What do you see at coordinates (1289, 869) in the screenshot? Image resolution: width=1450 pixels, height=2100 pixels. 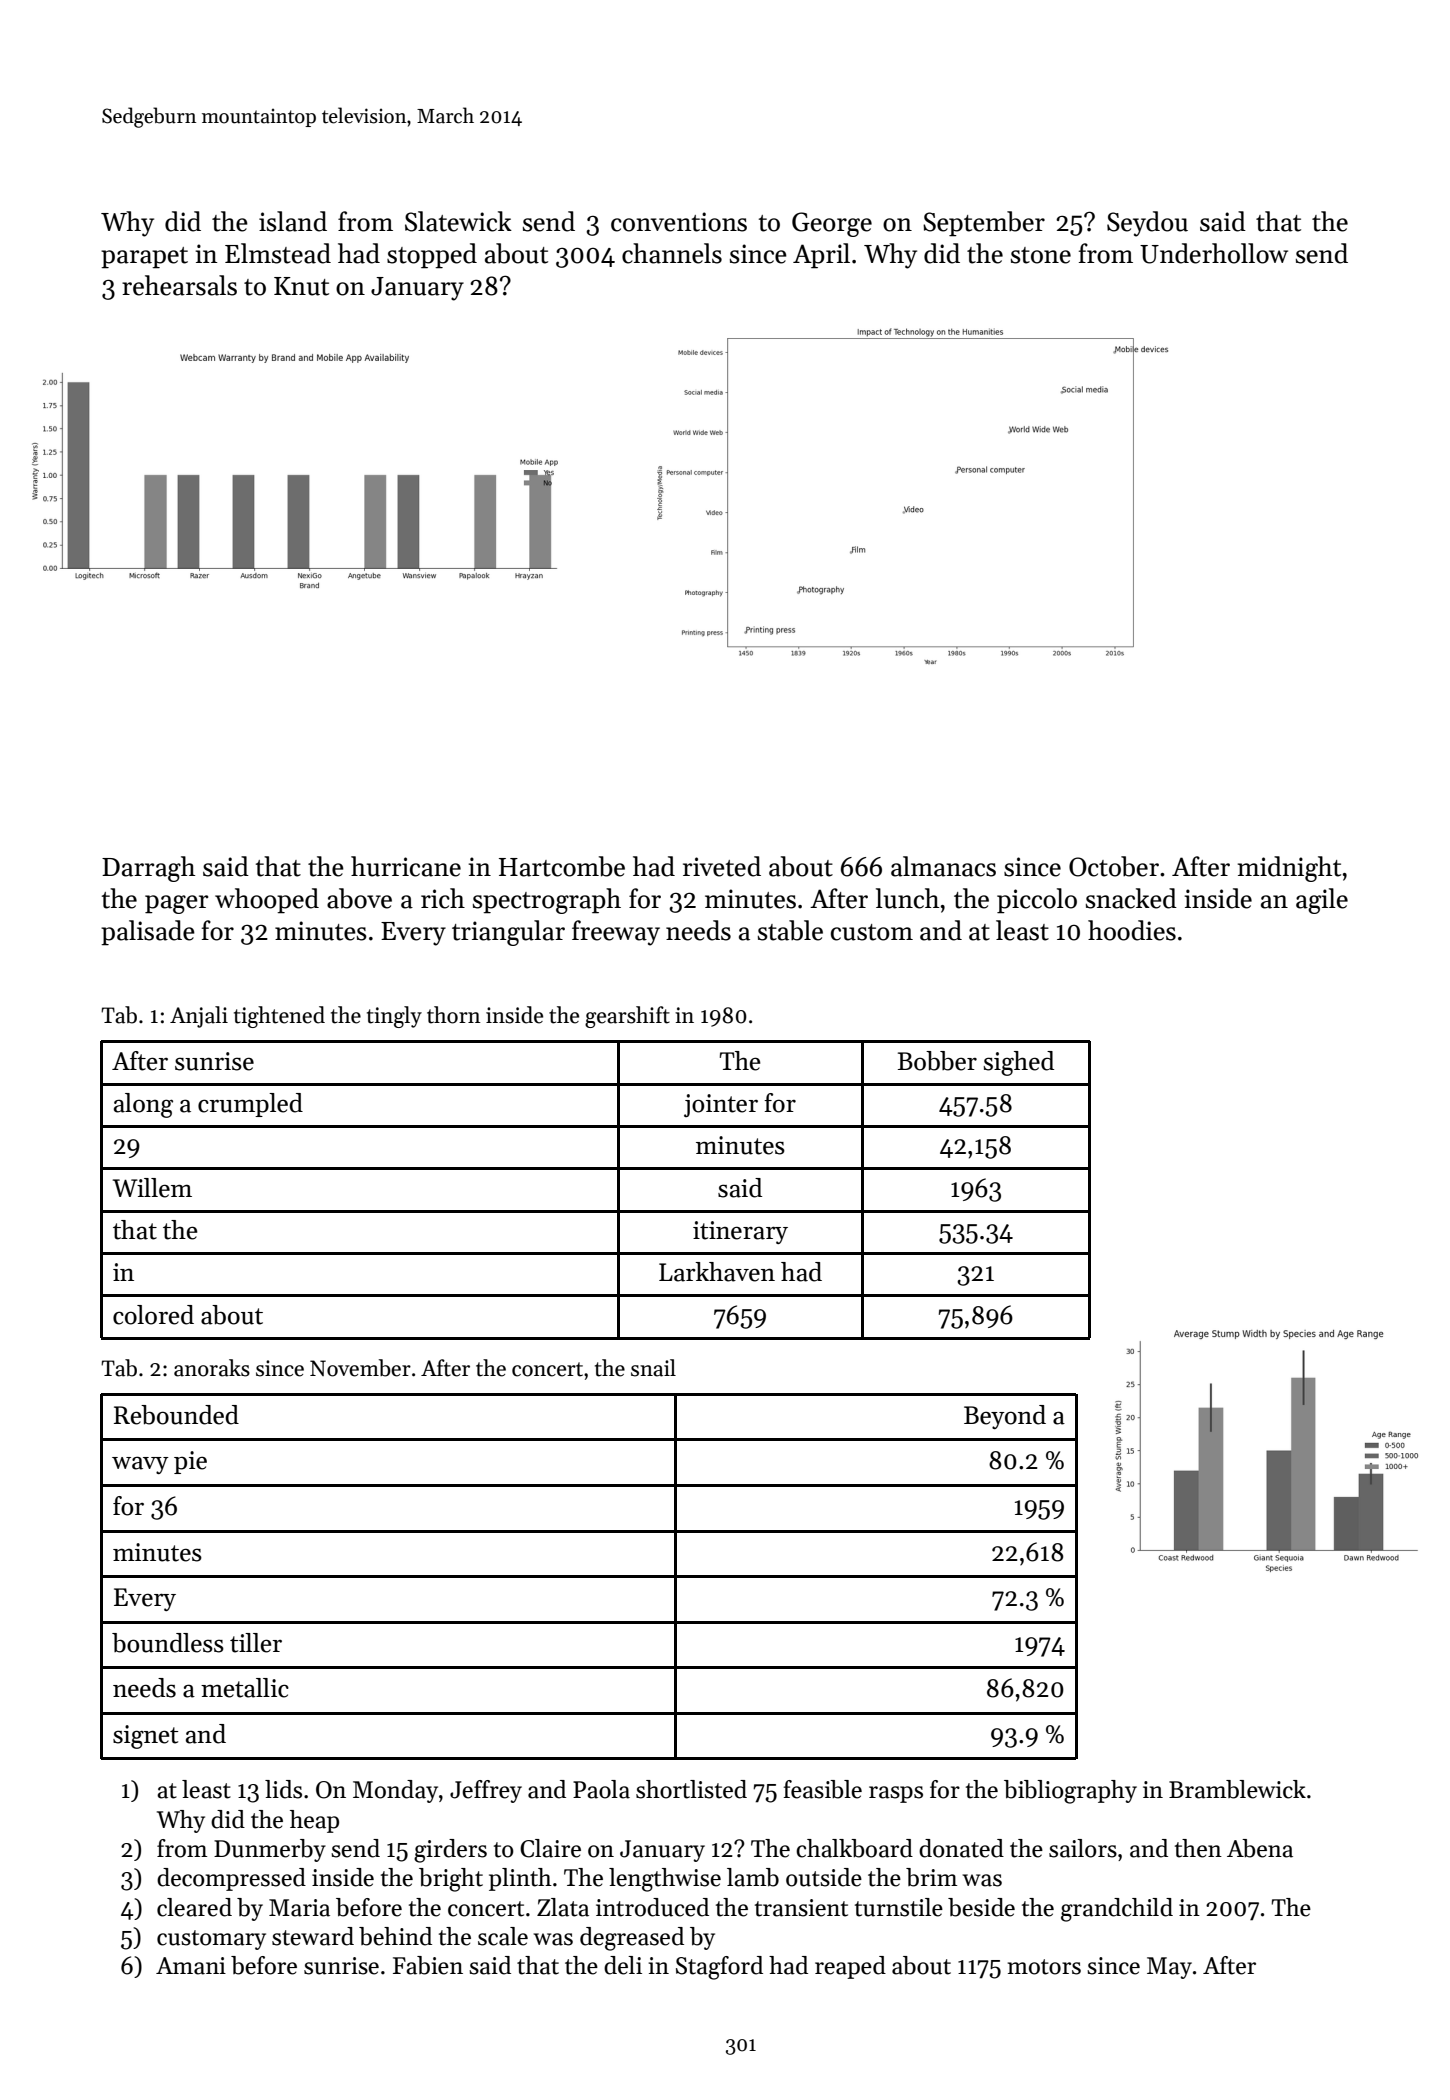 I see `midnight` at bounding box center [1289, 869].
